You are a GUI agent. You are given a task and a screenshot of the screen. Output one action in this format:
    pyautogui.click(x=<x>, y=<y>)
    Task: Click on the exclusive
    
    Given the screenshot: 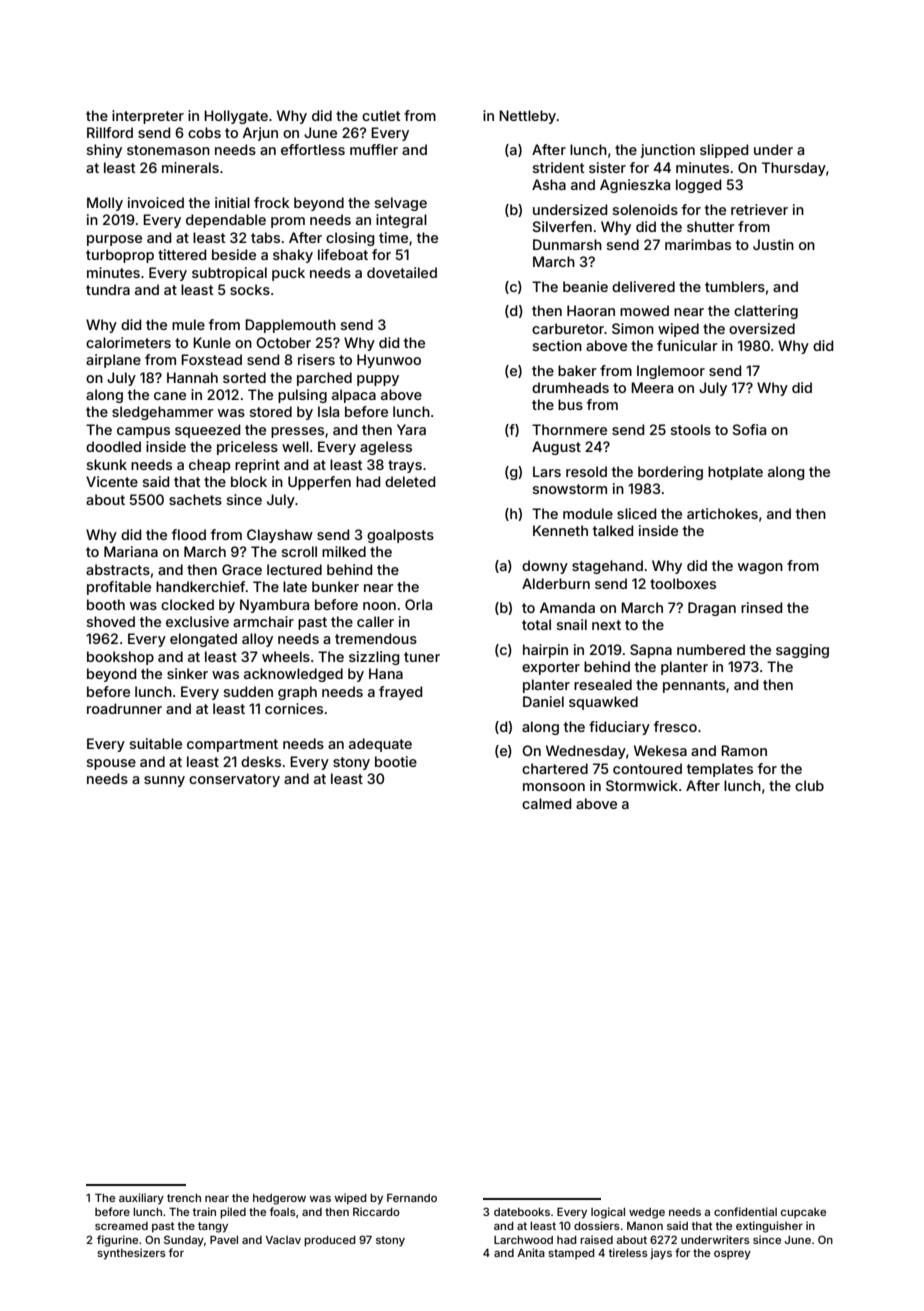 What is the action you would take?
    pyautogui.click(x=197, y=621)
